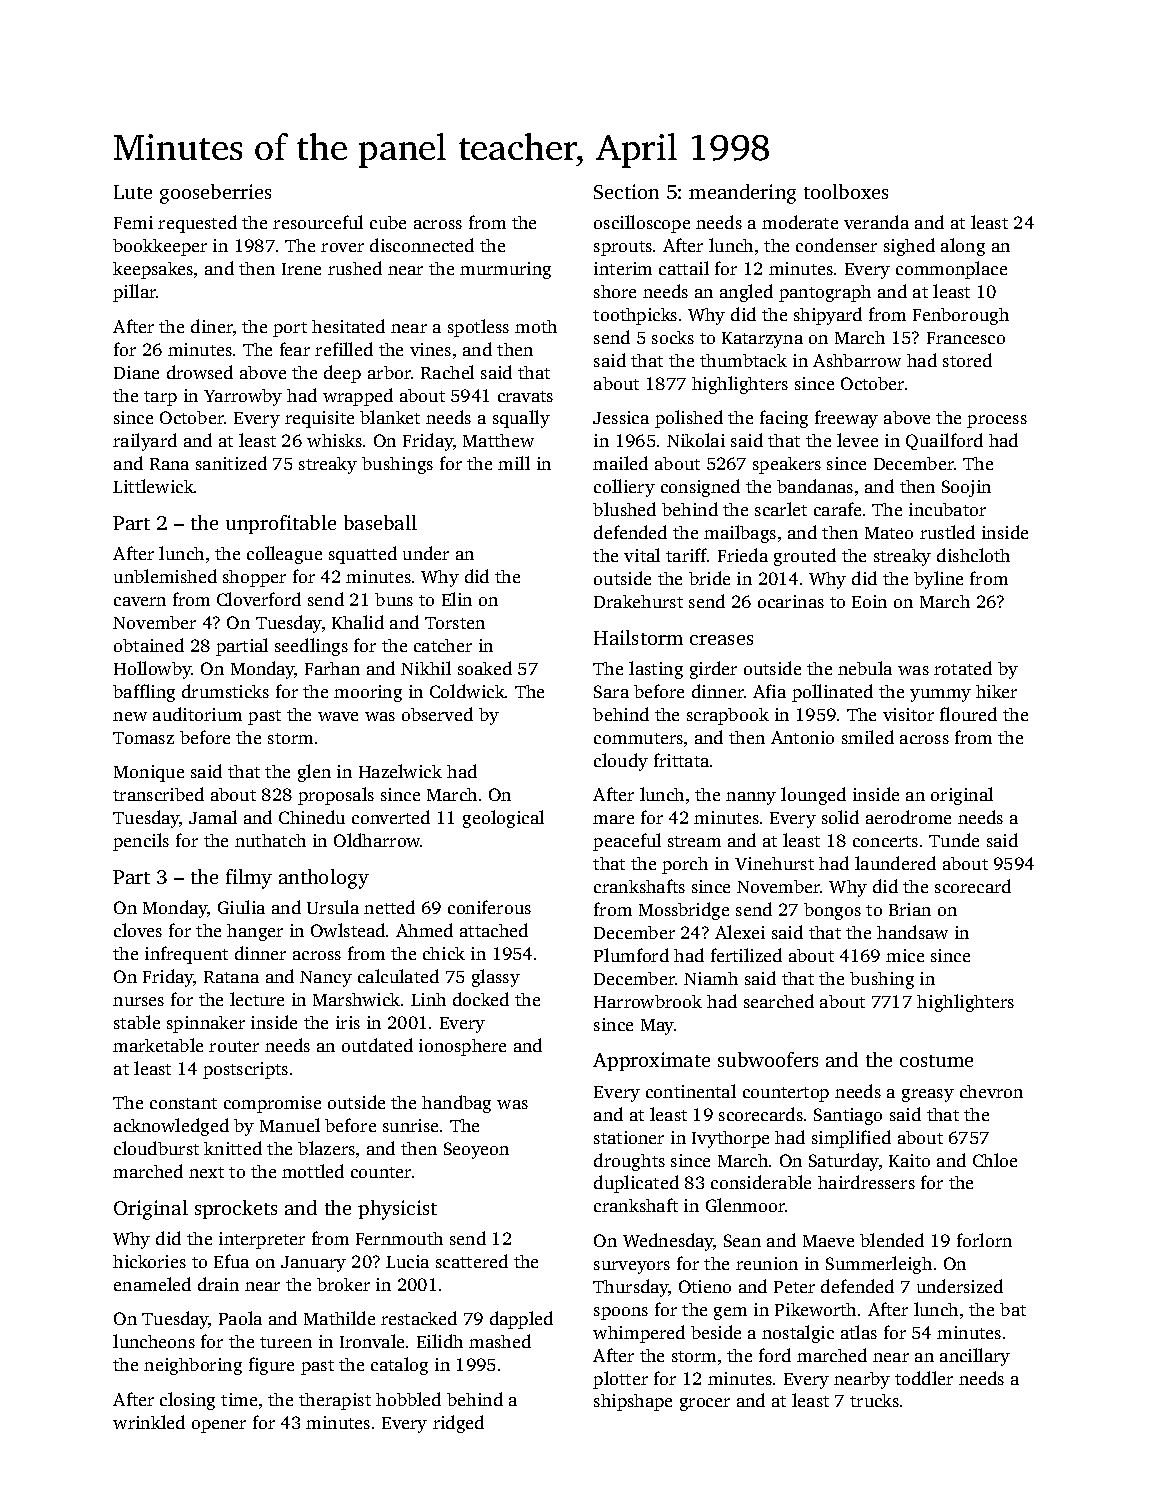 This document has height=1491, width=1152. Describe the element at coordinates (219, 1426) in the document. I see `opener` at that location.
